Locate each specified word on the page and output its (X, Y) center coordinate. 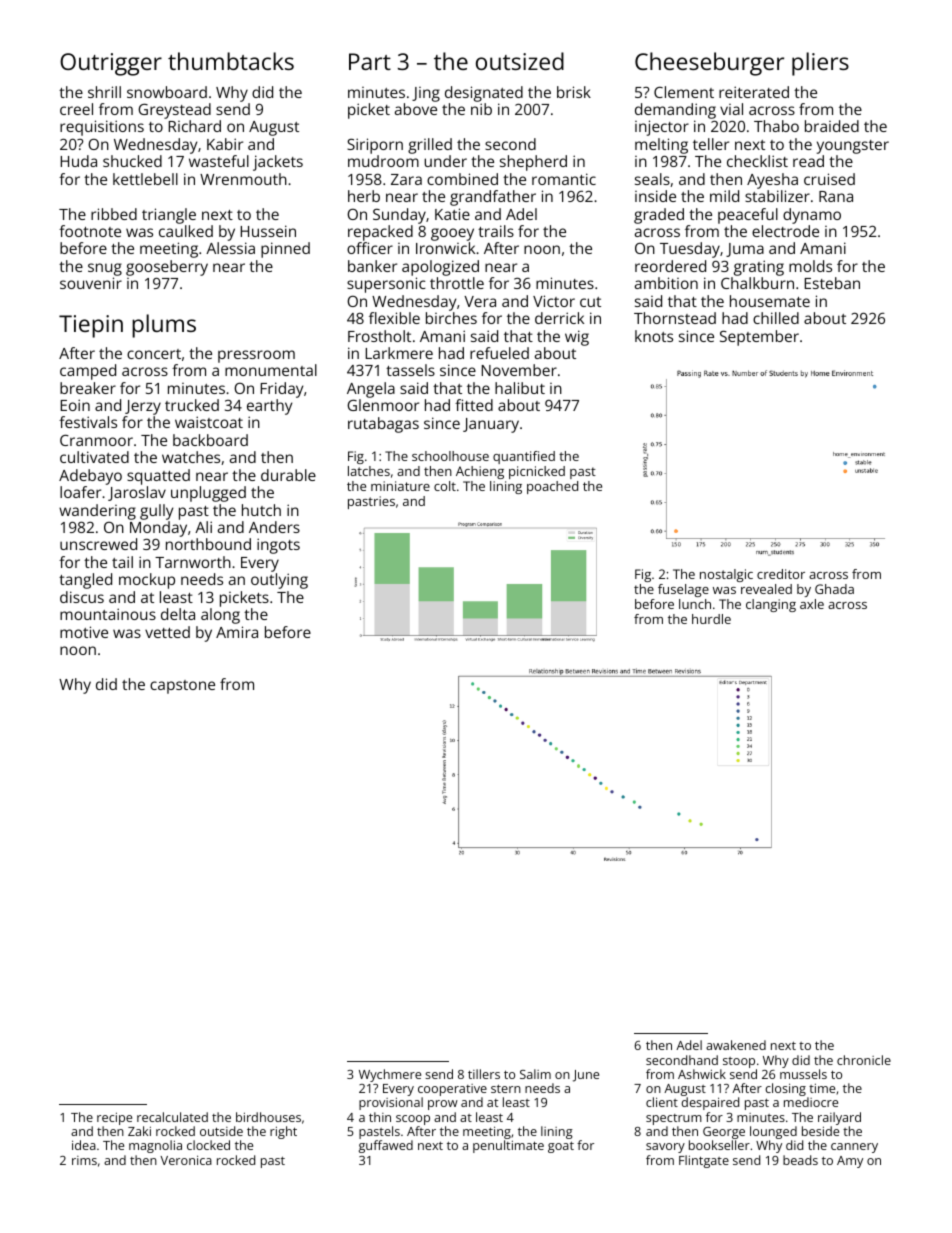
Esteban (832, 283)
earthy (269, 407)
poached (552, 487)
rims (84, 1160)
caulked (186, 231)
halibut (520, 388)
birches (451, 318)
